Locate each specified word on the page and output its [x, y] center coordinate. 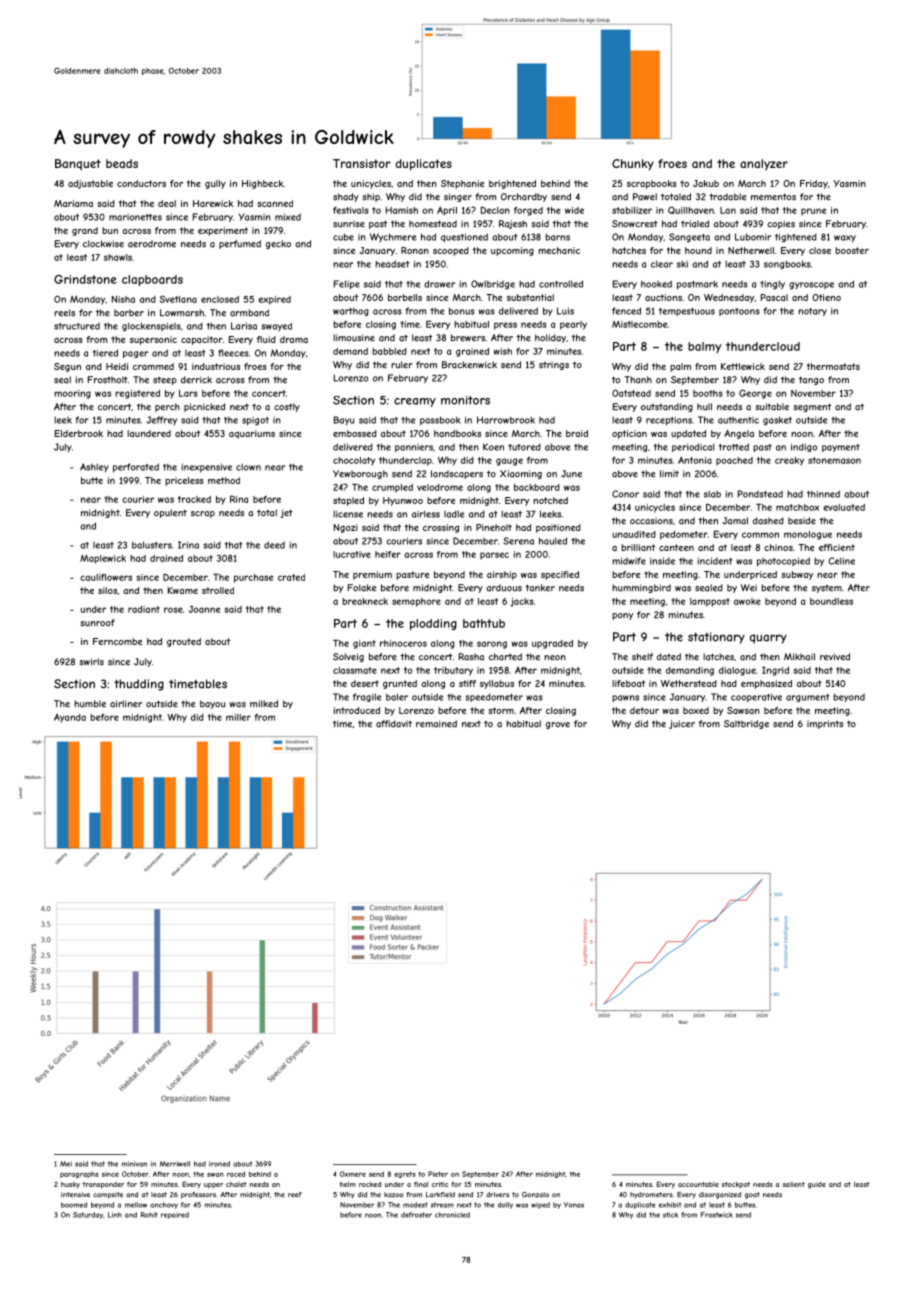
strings [554, 365]
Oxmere [353, 1174]
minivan [134, 1164]
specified [560, 575]
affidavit [394, 724]
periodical [693, 447]
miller [238, 717]
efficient [837, 547]
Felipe [347, 285]
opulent [170, 513]
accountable [698, 1184]
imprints [825, 724]
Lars [188, 393]
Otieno [826, 297]
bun [110, 230]
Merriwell [175, 1164]
